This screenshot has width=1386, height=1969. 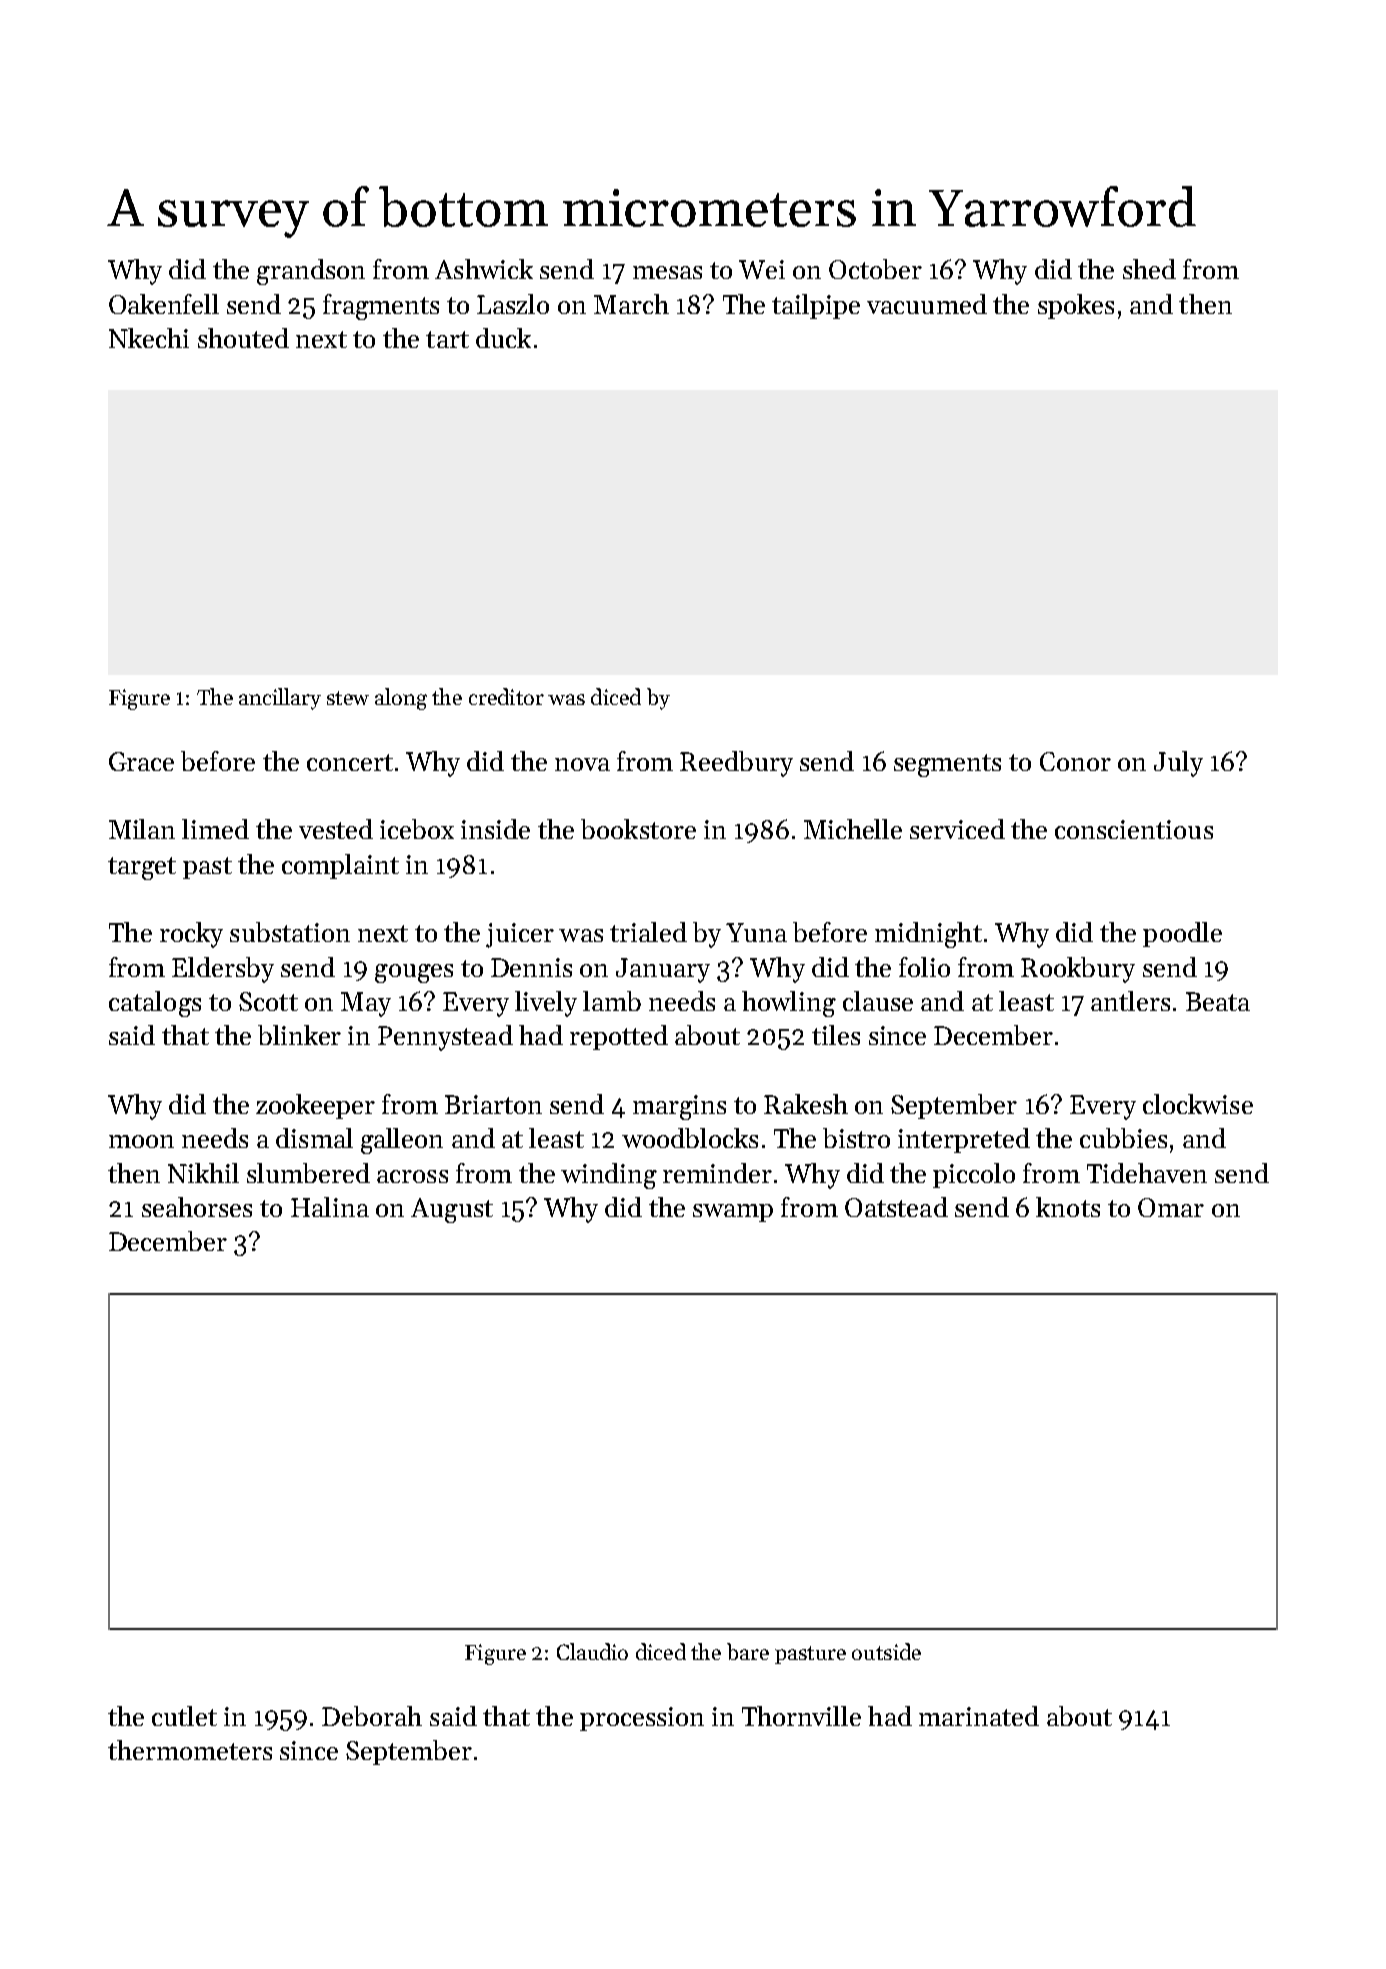 What do you see at coordinates (1218, 1001) in the screenshot?
I see `Beata` at bounding box center [1218, 1001].
